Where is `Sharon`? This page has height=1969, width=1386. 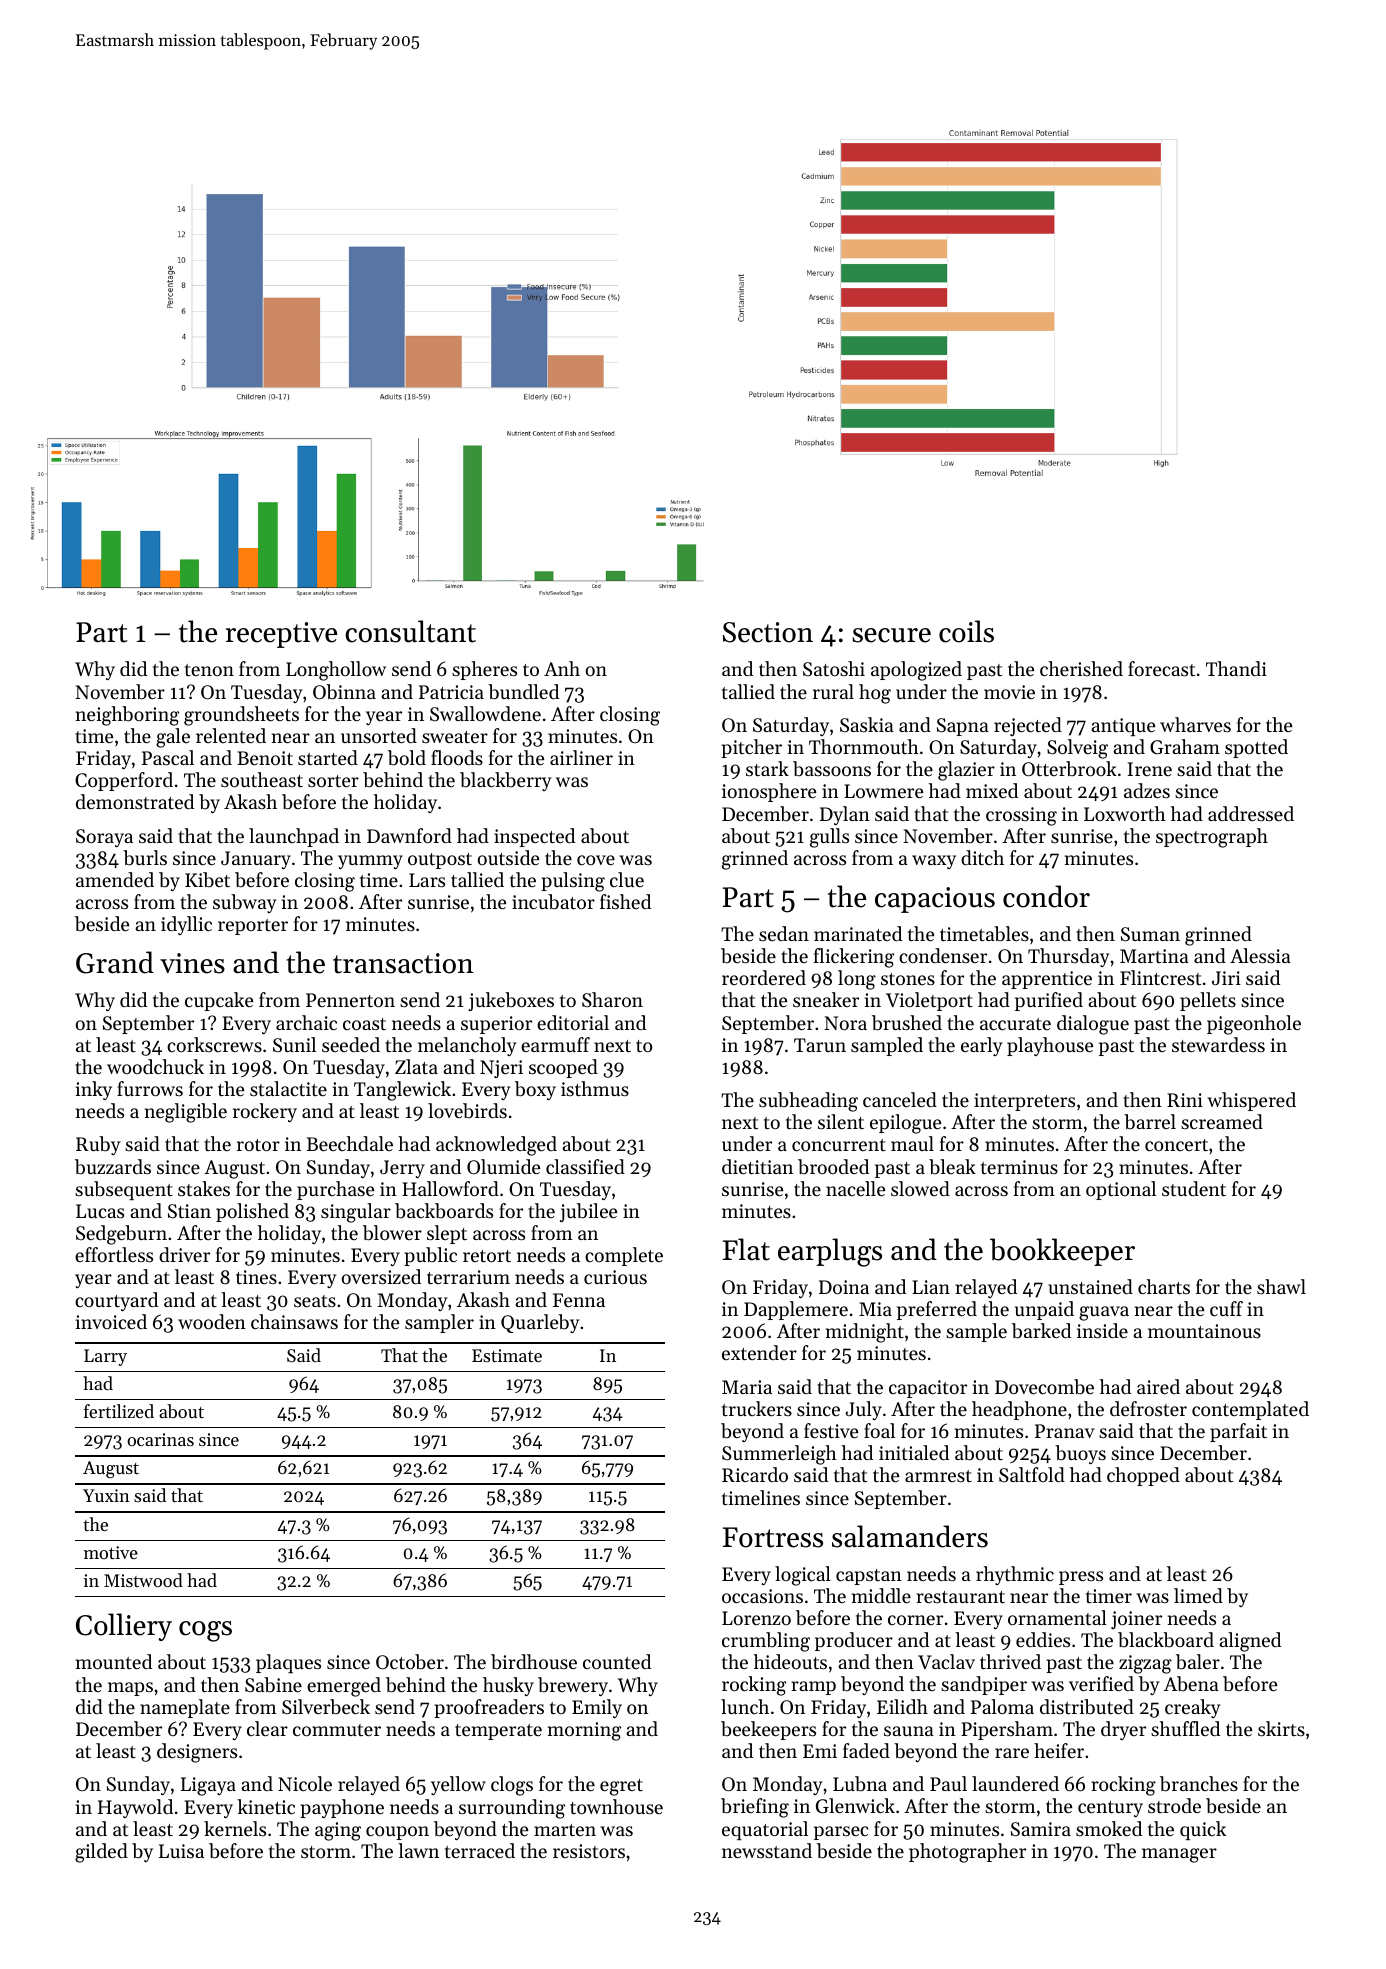
Sharon is located at coordinates (612, 999).
